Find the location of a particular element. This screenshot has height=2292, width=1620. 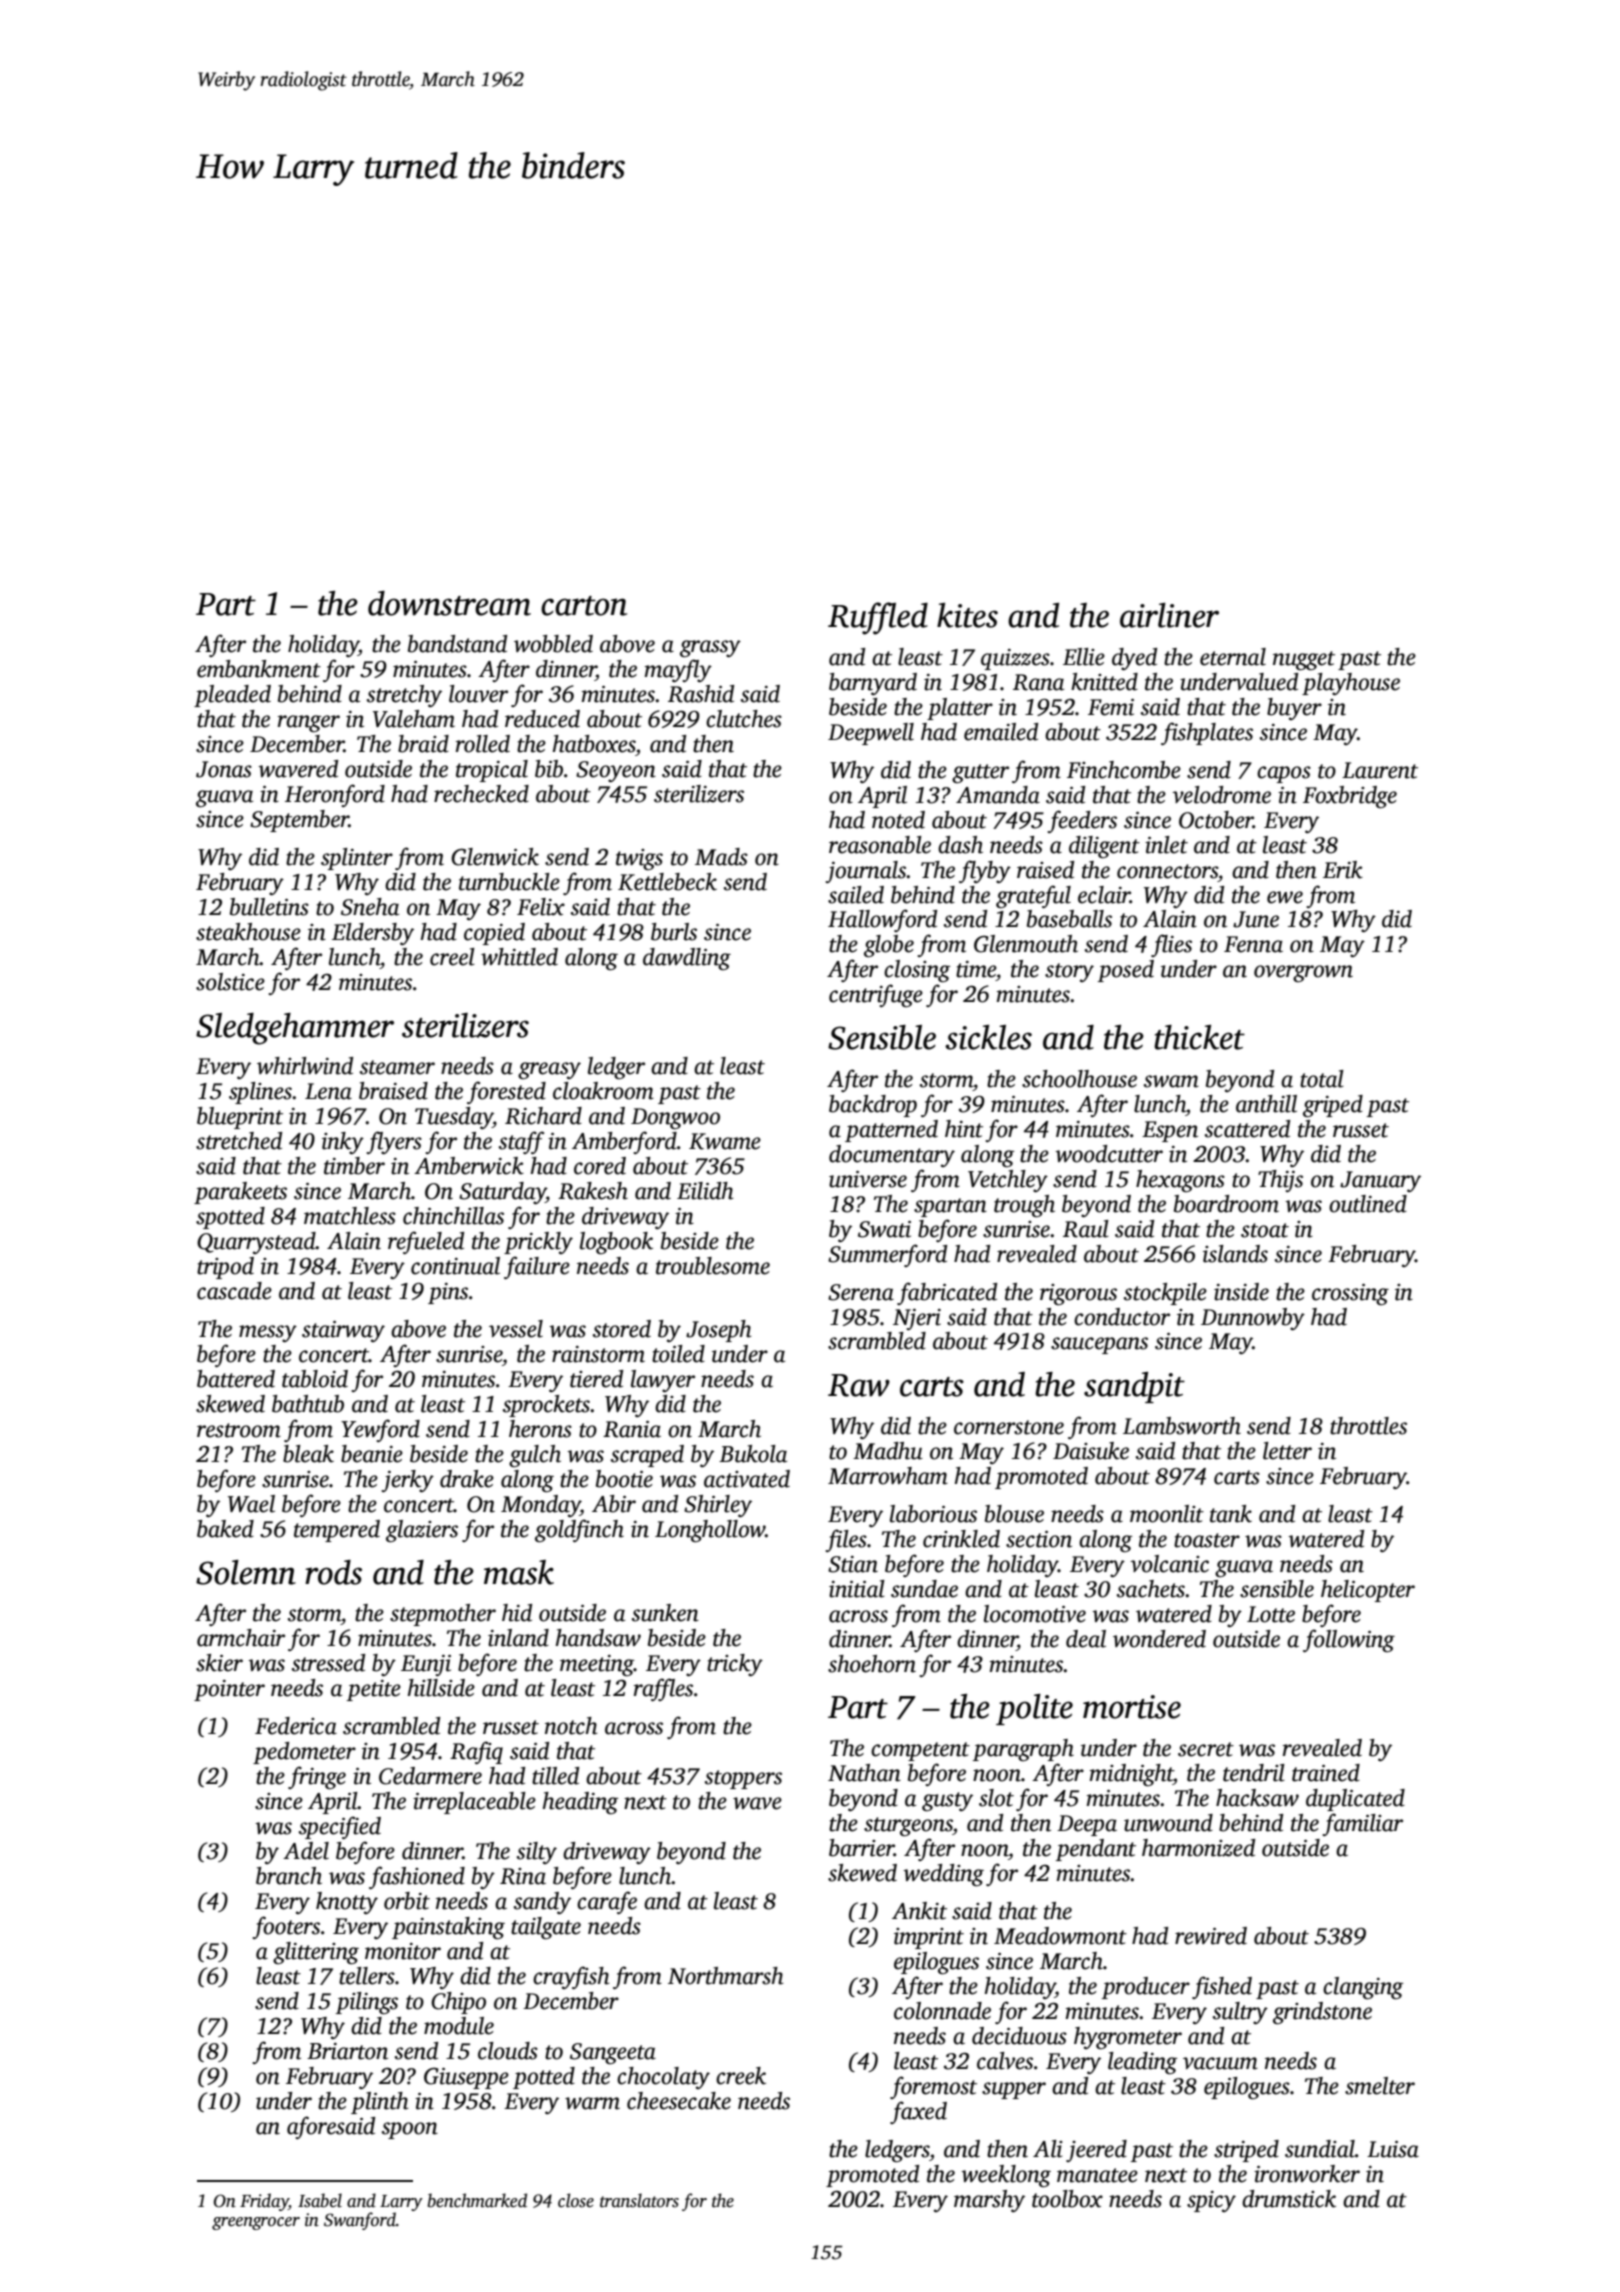

Northmarsh is located at coordinates (726, 1976).
